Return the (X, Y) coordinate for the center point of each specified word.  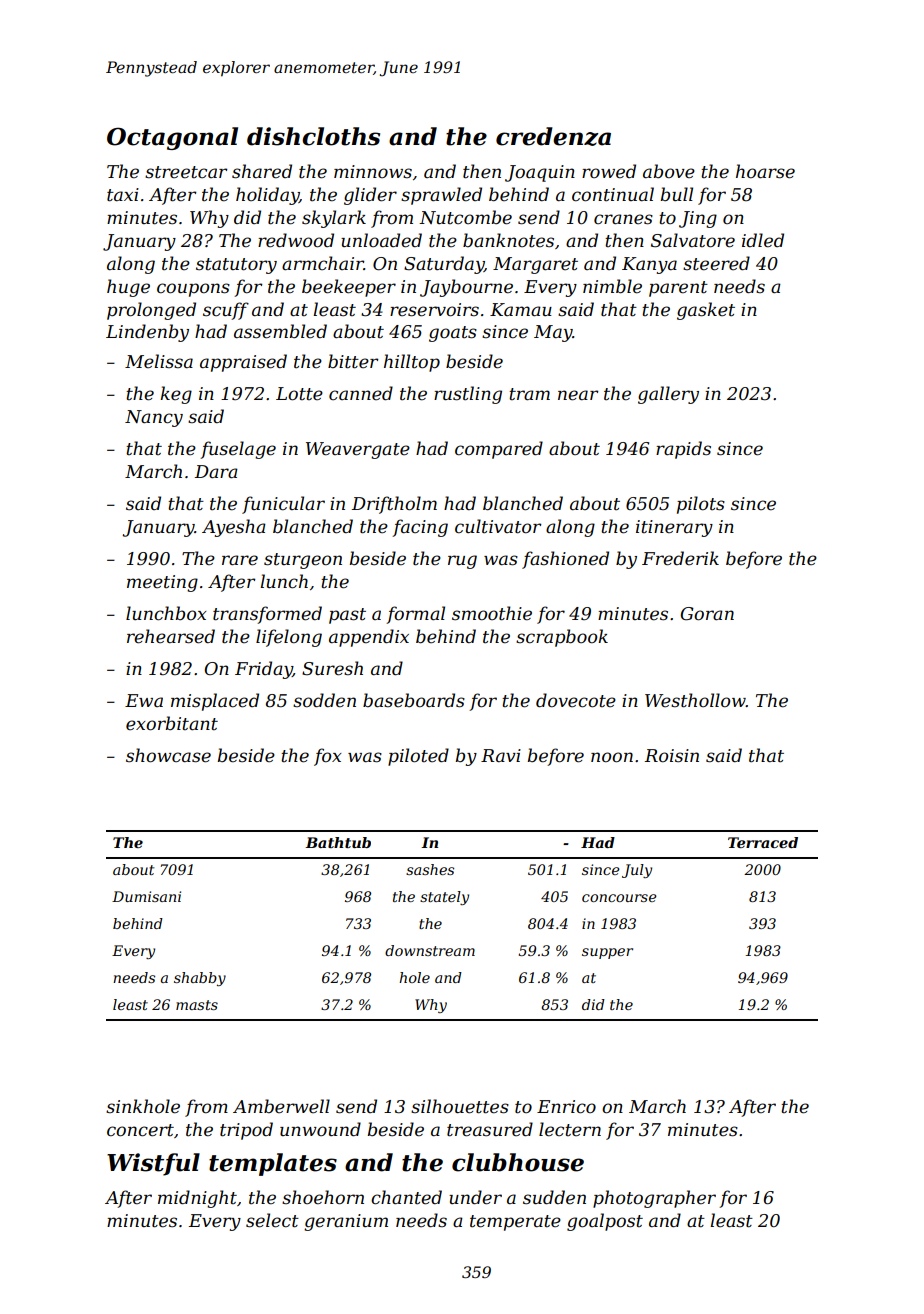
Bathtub (338, 842)
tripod (246, 1131)
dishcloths (313, 136)
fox (327, 757)
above (669, 171)
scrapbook (562, 638)
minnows (373, 171)
